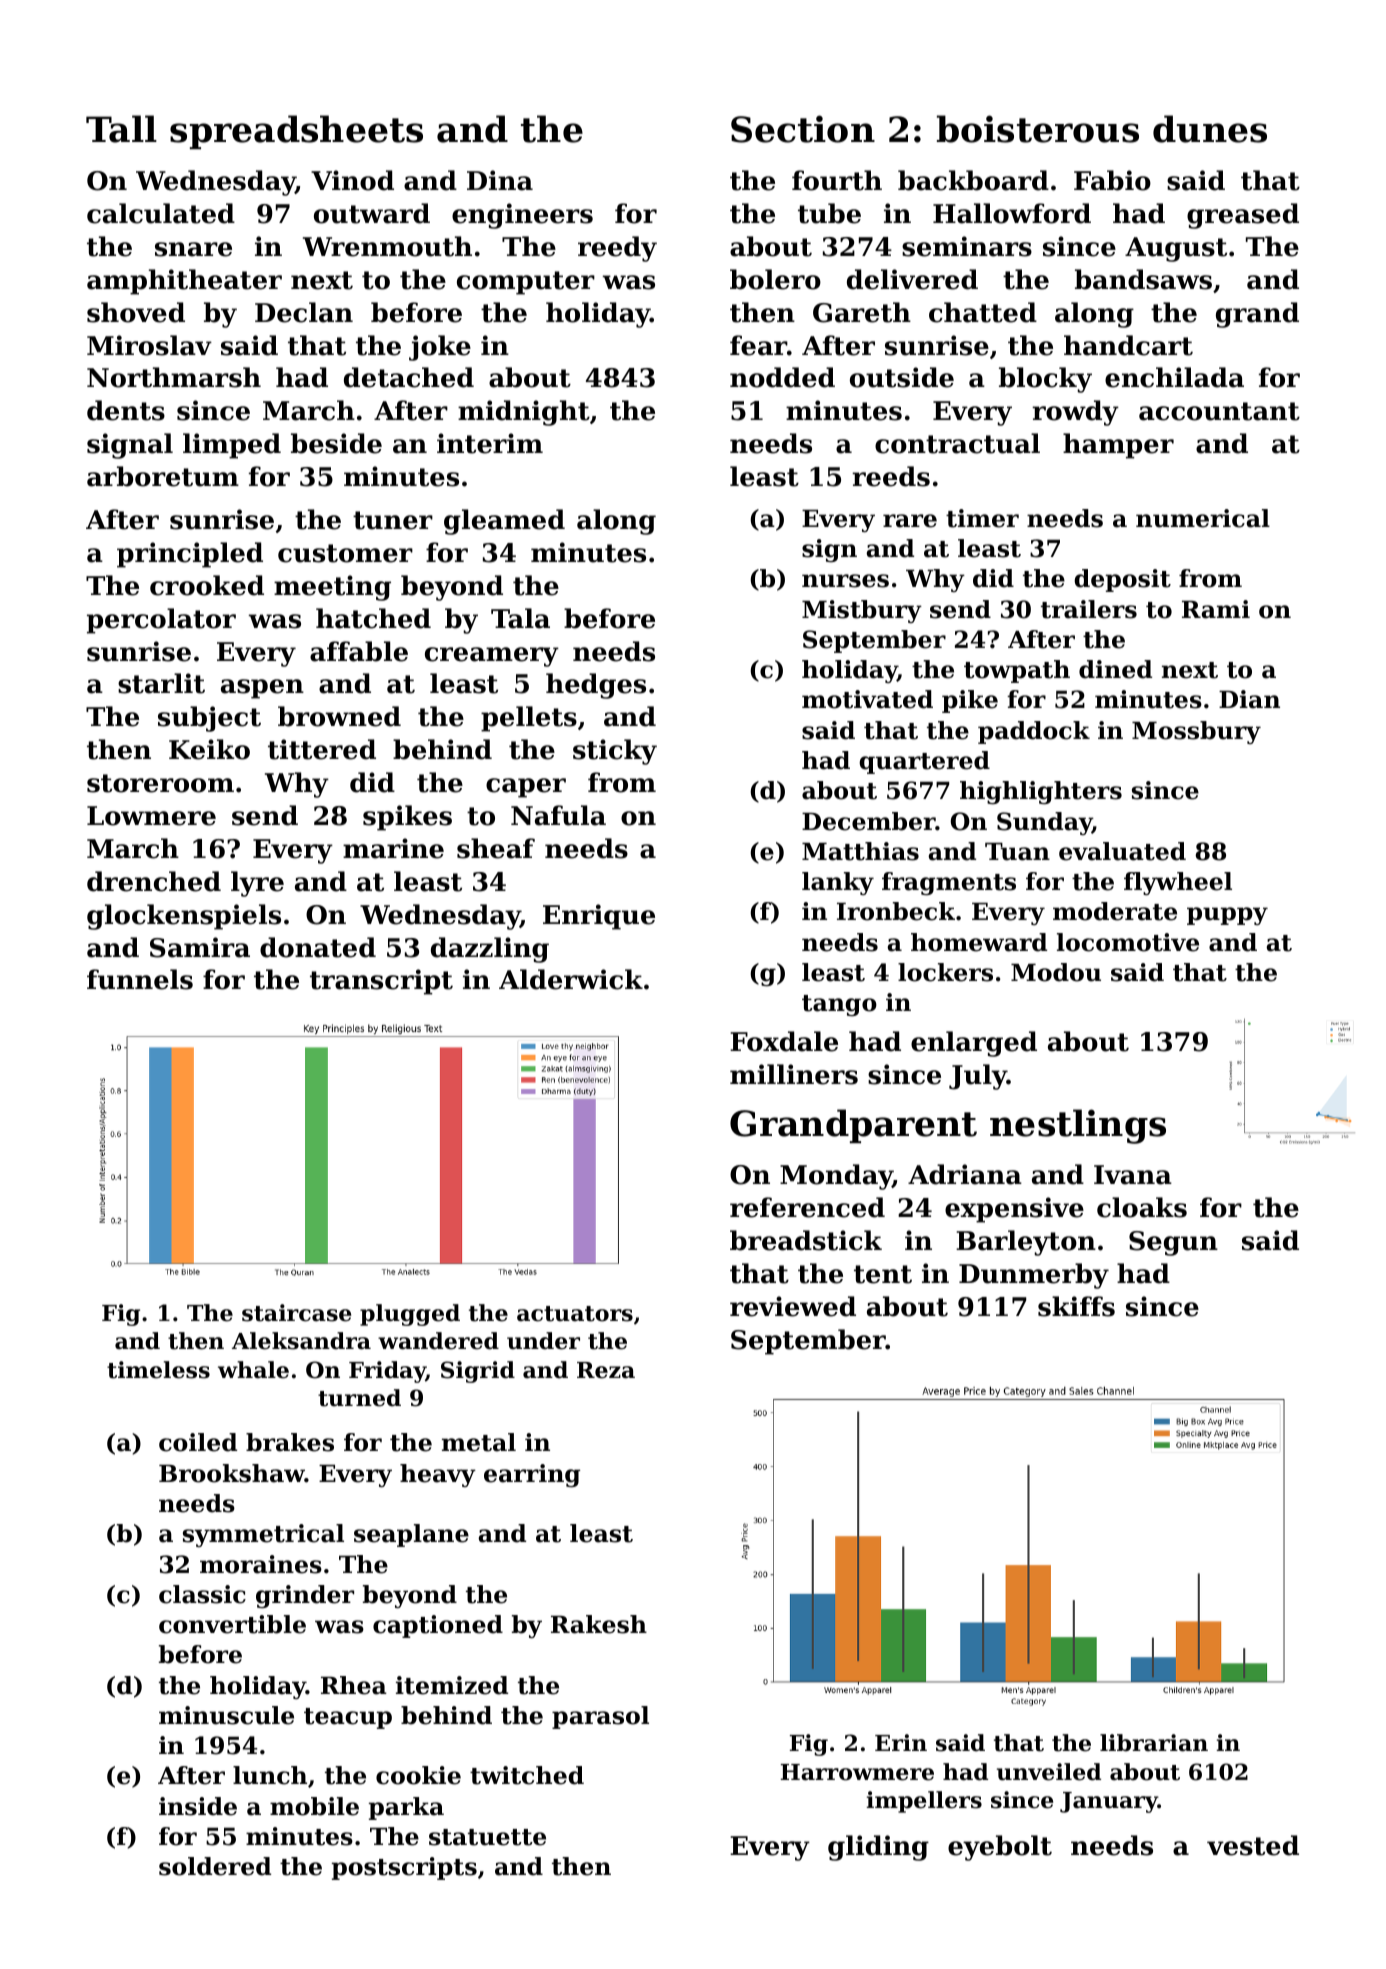  I want to click on Tall, so click(121, 129).
